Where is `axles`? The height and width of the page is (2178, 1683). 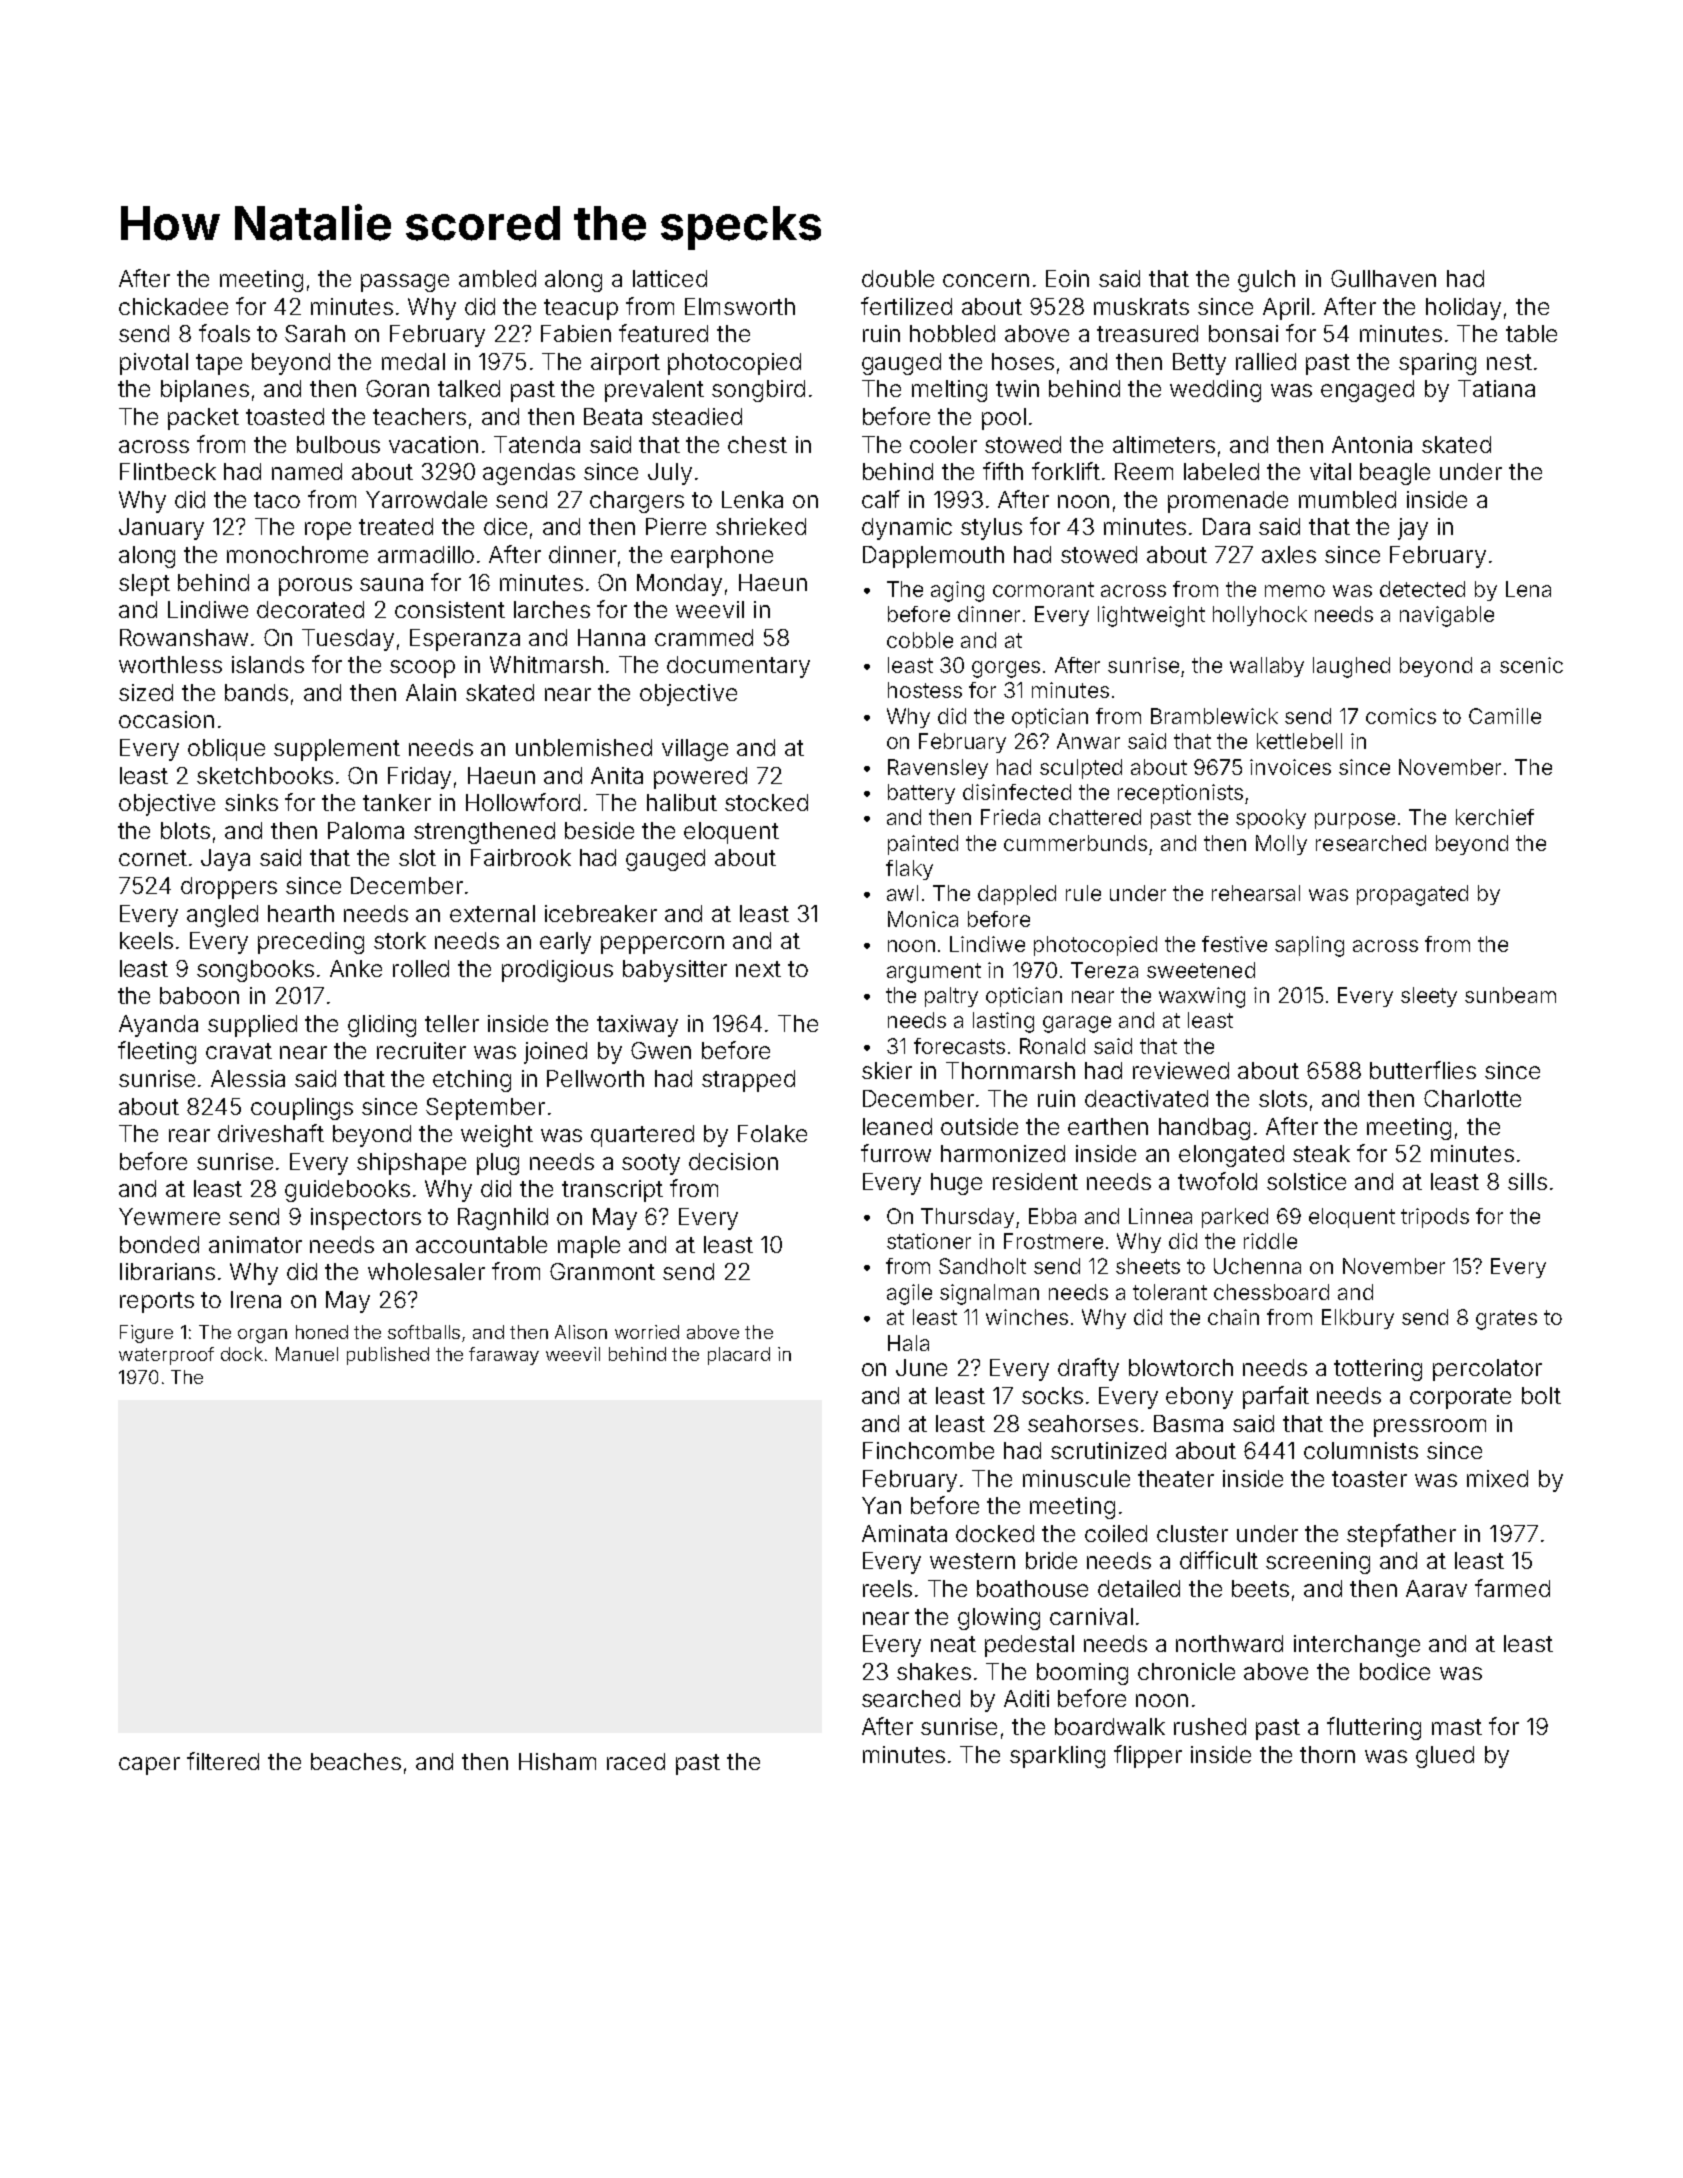 axles is located at coordinates (1289, 554).
